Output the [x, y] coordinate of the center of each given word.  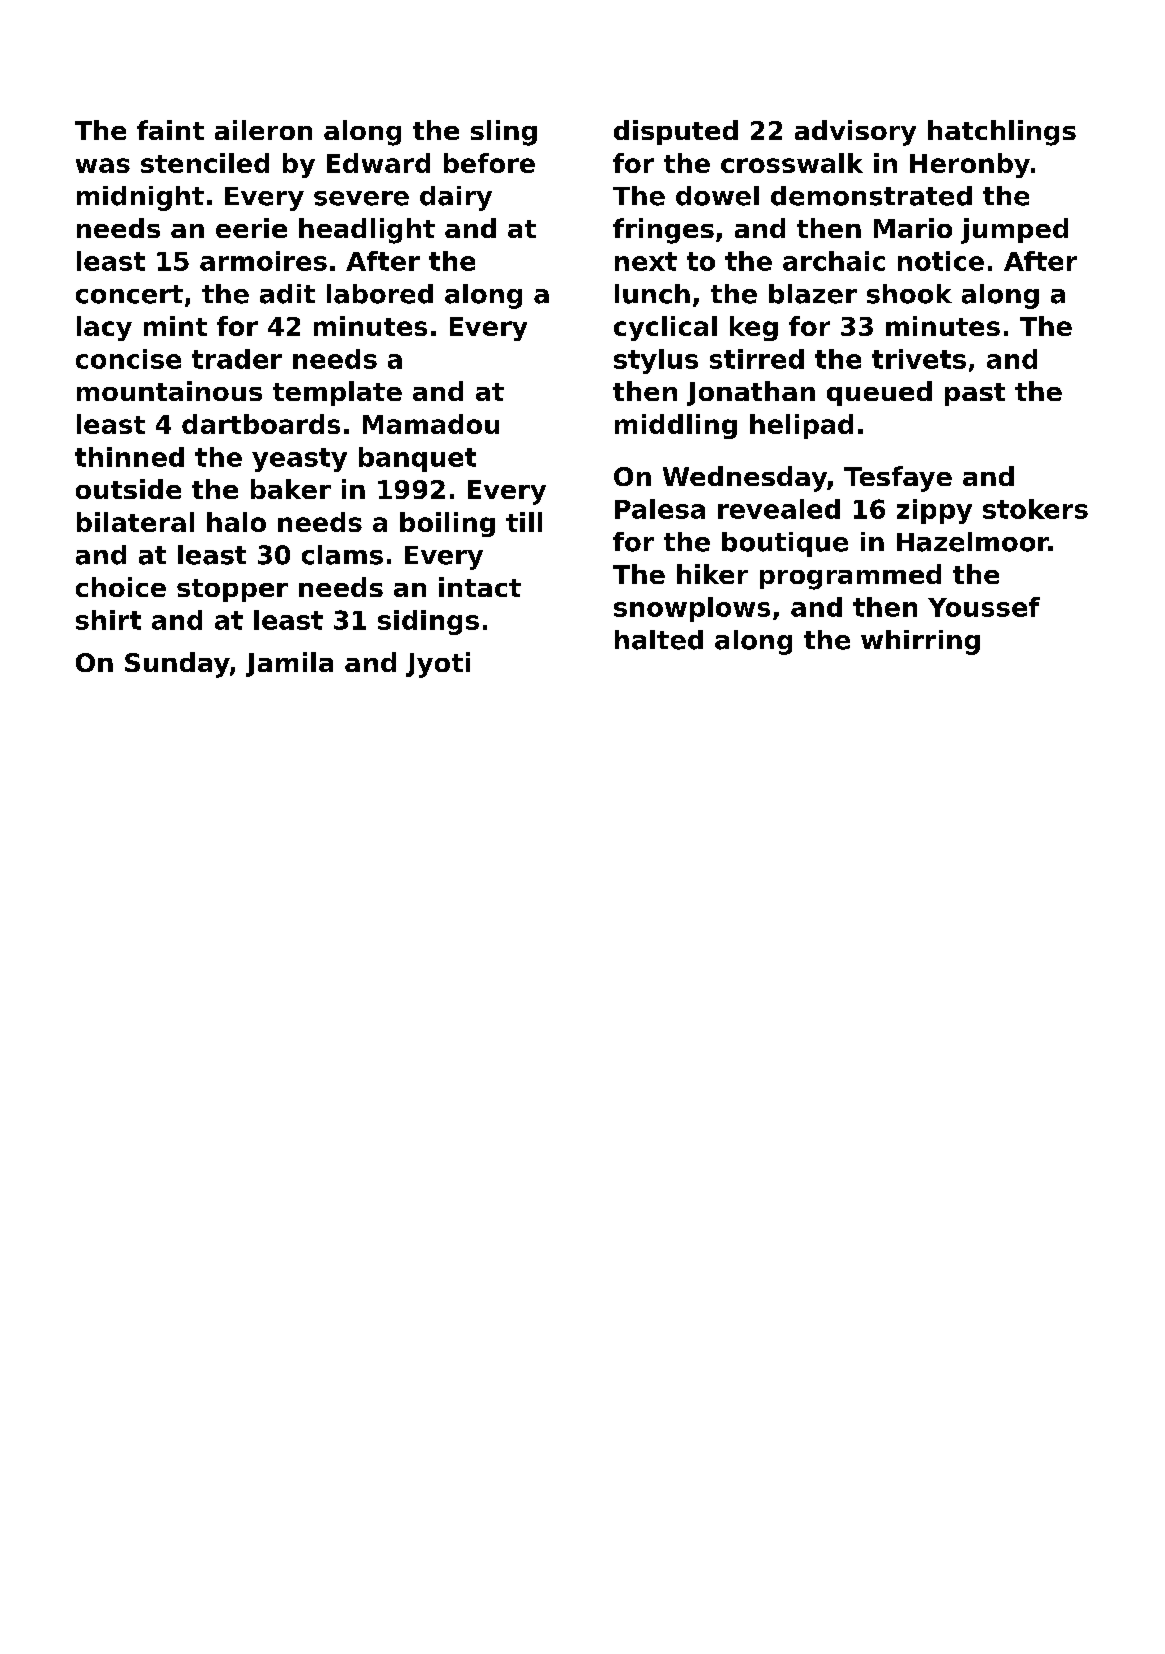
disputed [676, 132]
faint [170, 130]
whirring [920, 642]
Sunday [177, 665]
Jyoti [438, 665]
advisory [855, 133]
